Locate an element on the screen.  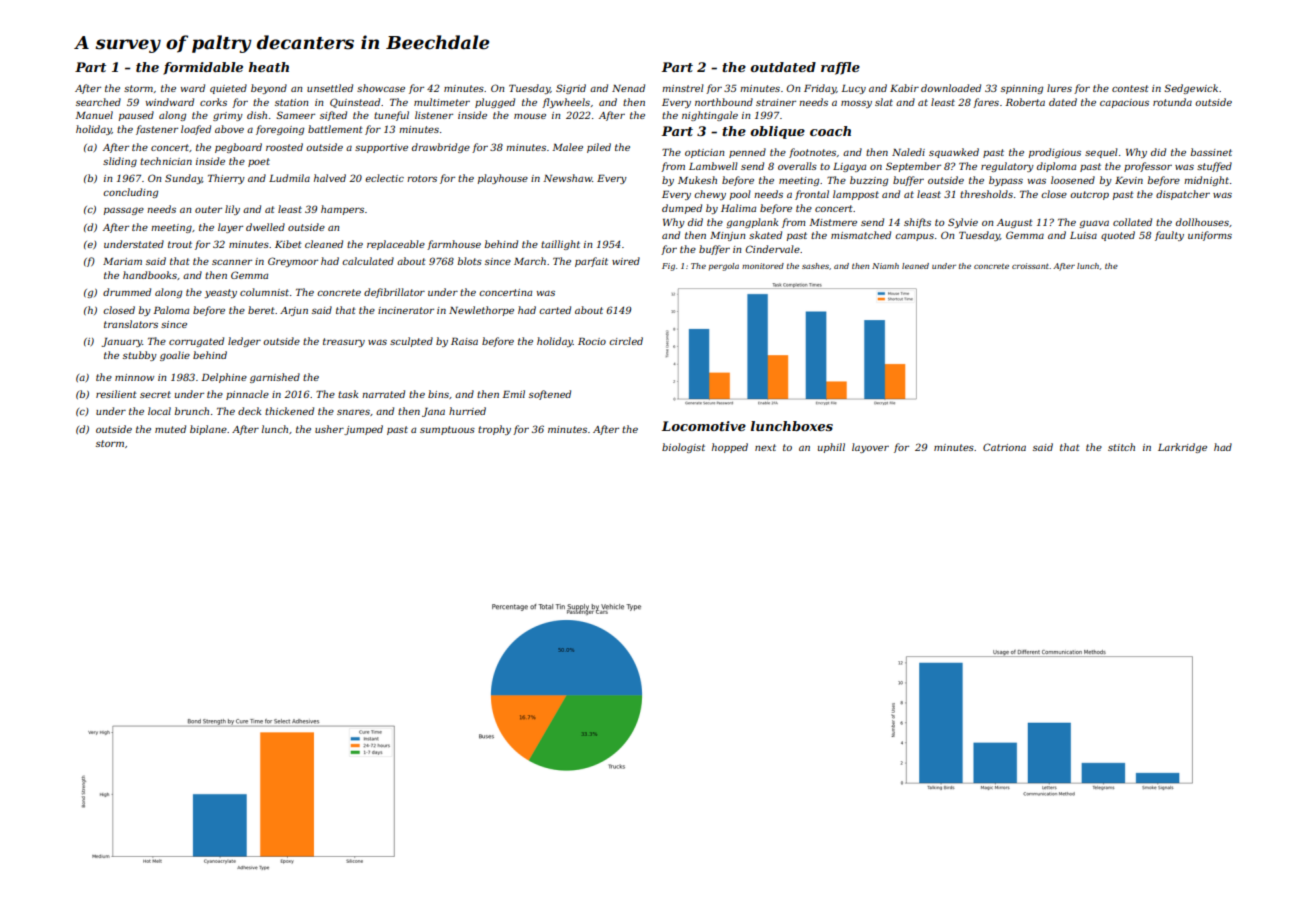
technician is located at coordinates (166, 161).
